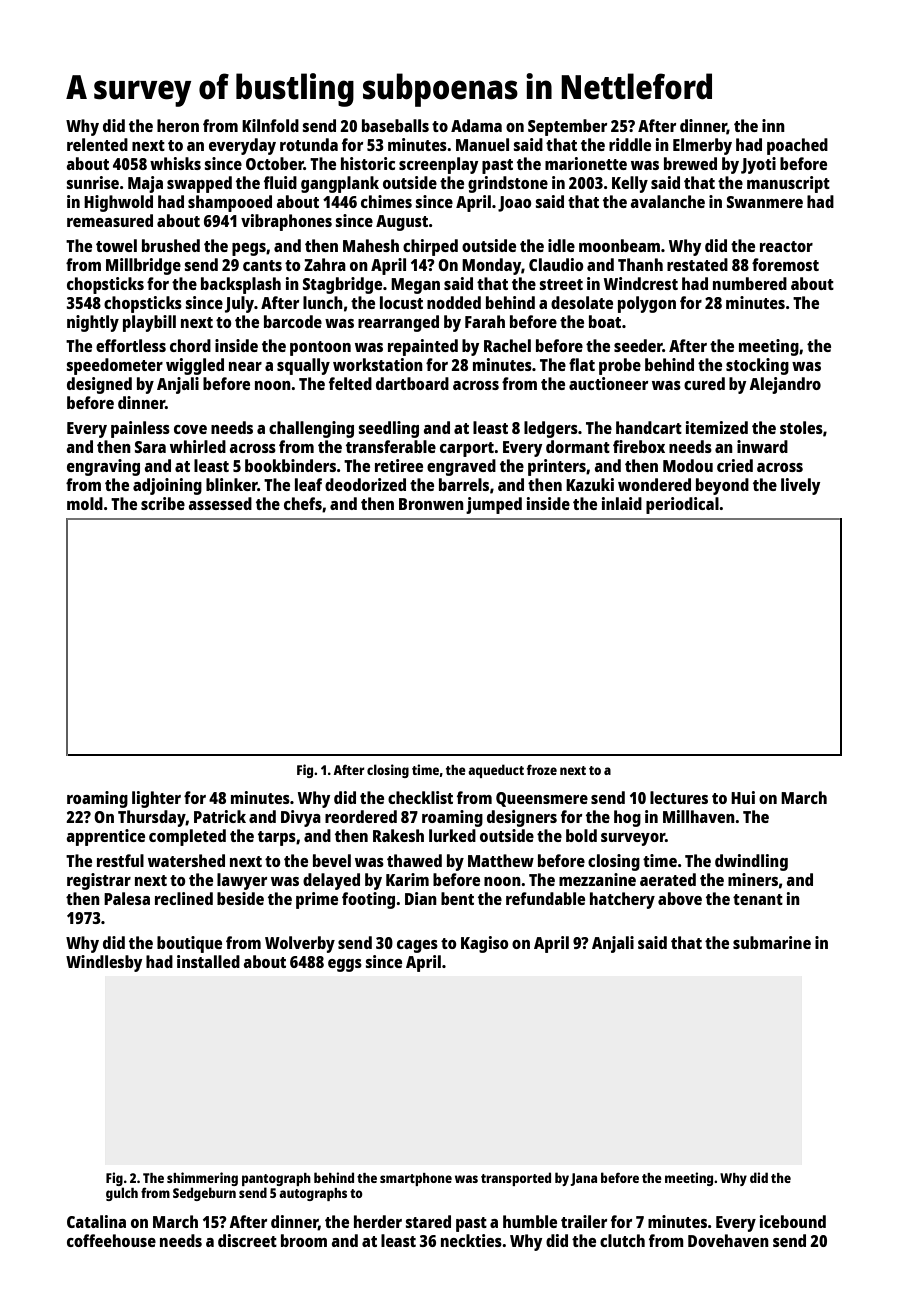 This document has width=908, height=1316. I want to click on submarine, so click(772, 942).
